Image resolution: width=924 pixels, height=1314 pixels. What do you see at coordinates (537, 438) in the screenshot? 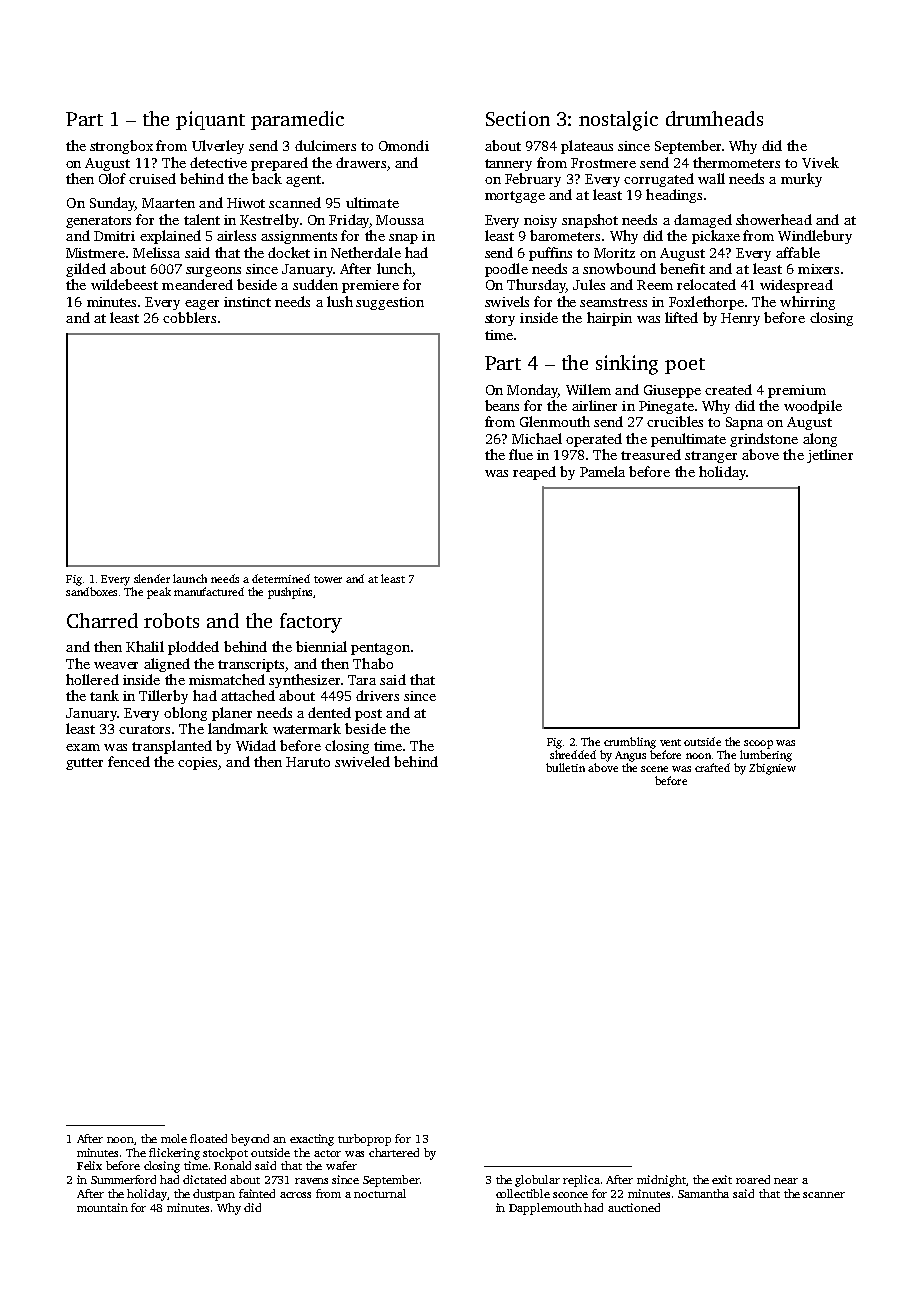
I see `Michael` at bounding box center [537, 438].
